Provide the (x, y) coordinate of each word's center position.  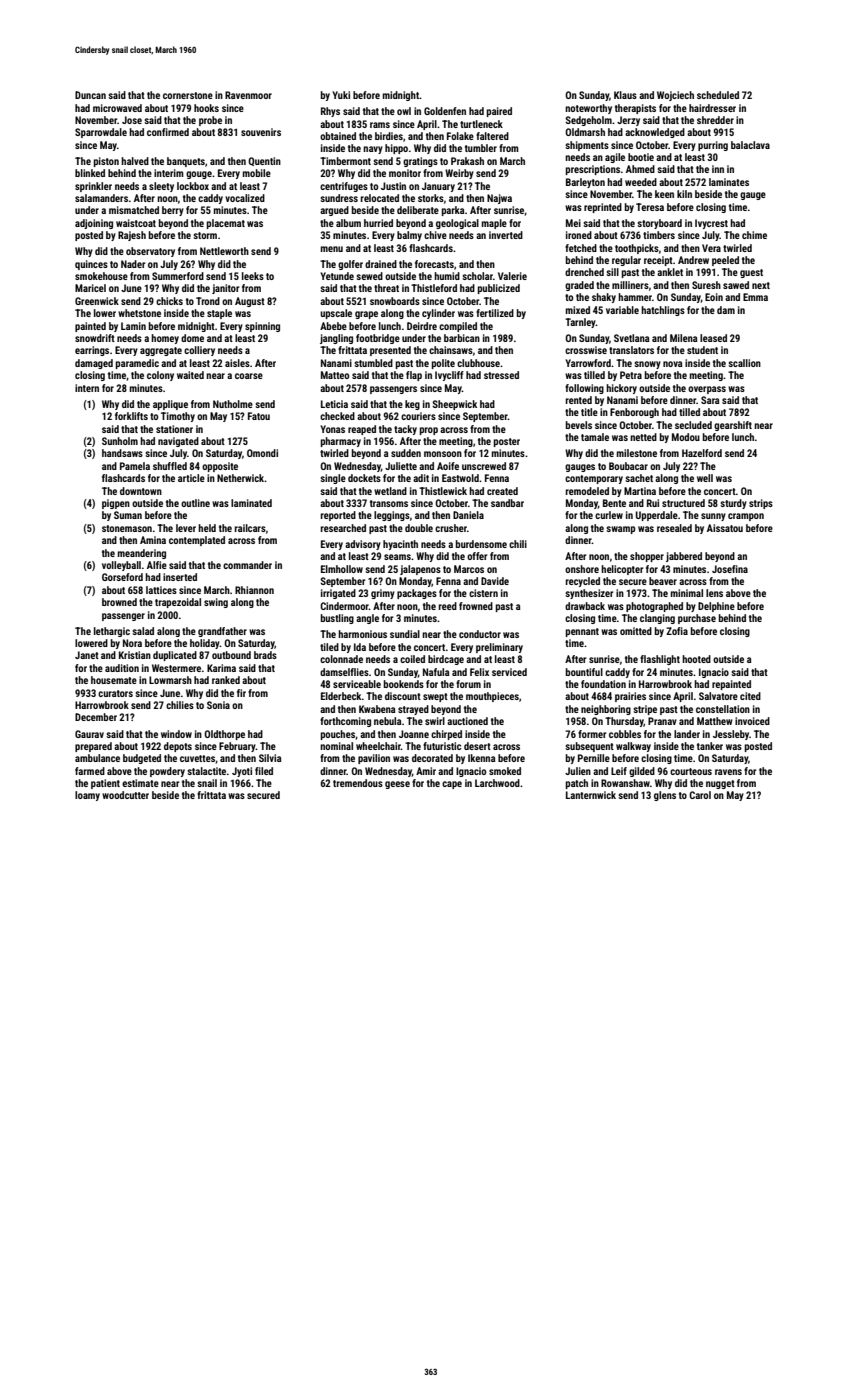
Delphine (716, 607)
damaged (94, 364)
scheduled (718, 95)
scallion (744, 363)
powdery (167, 772)
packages (417, 594)
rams (380, 125)
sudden (406, 453)
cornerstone (188, 95)
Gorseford (122, 577)
